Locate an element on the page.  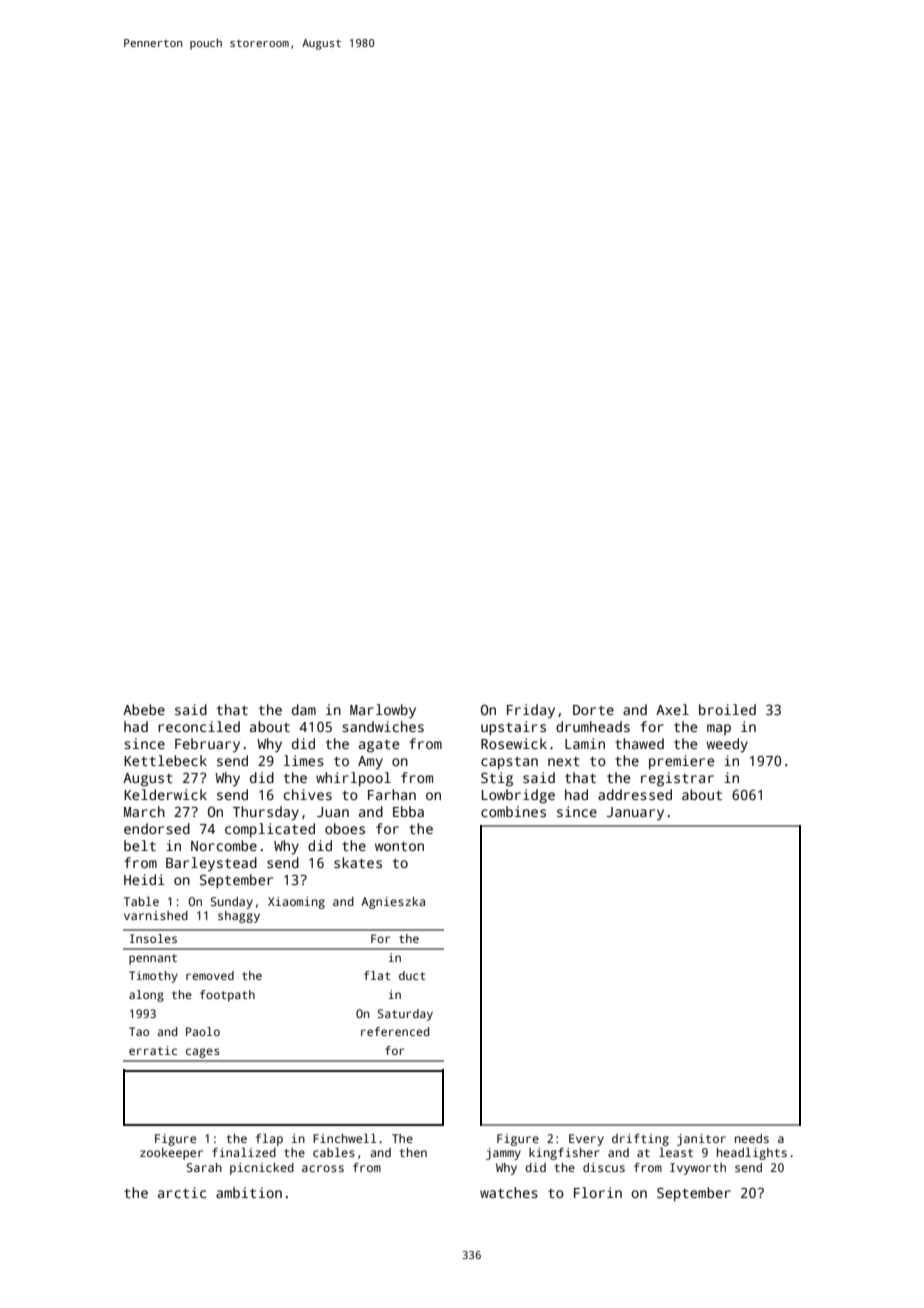
ambition is located at coordinates (249, 1192).
